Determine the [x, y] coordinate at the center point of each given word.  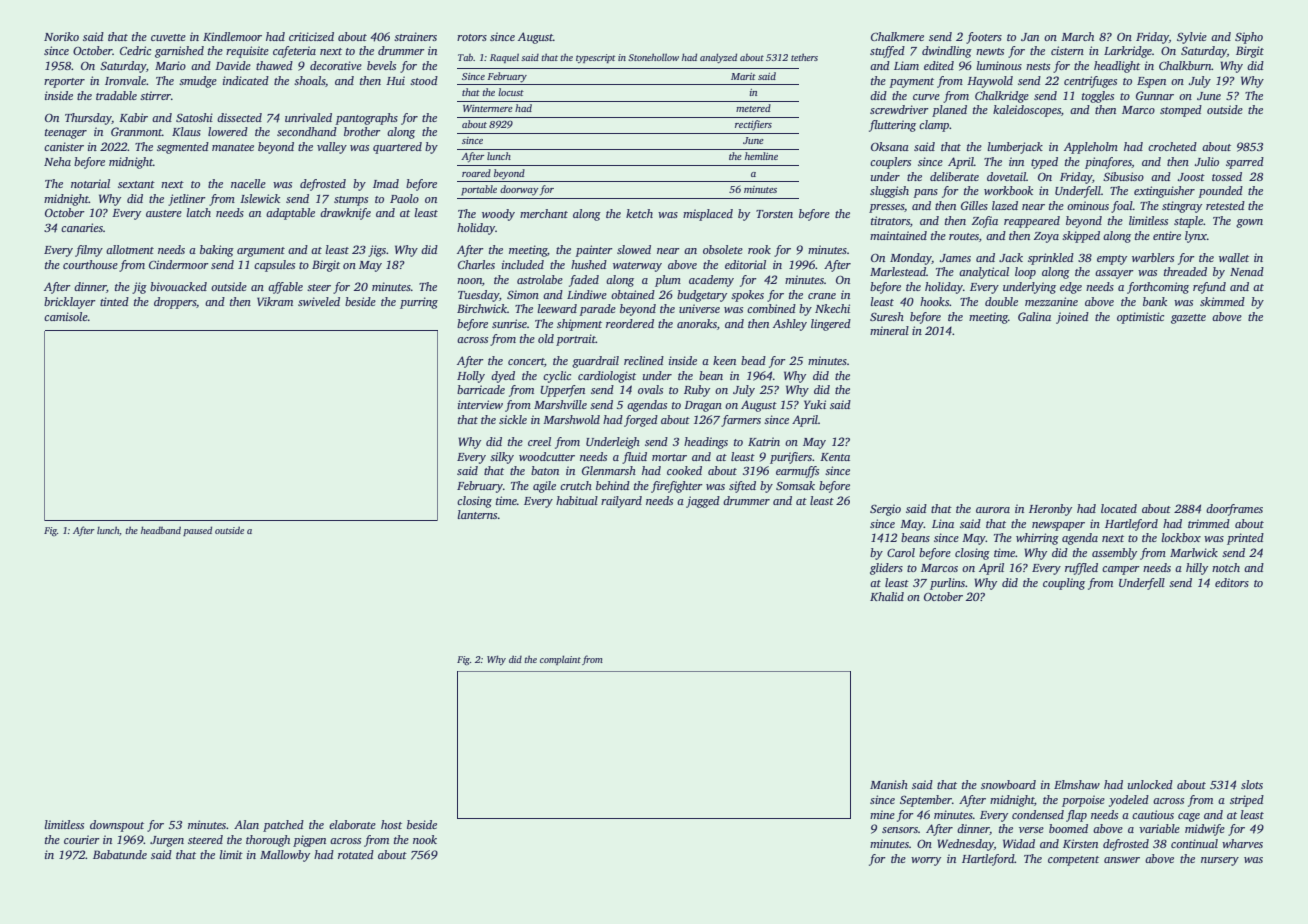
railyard [621, 502]
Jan [1030, 37]
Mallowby [285, 856]
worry [926, 861]
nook [425, 839]
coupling [1064, 584]
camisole [66, 316]
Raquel [504, 58]
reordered [630, 323]
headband [161, 530]
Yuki [815, 404]
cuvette [168, 37]
